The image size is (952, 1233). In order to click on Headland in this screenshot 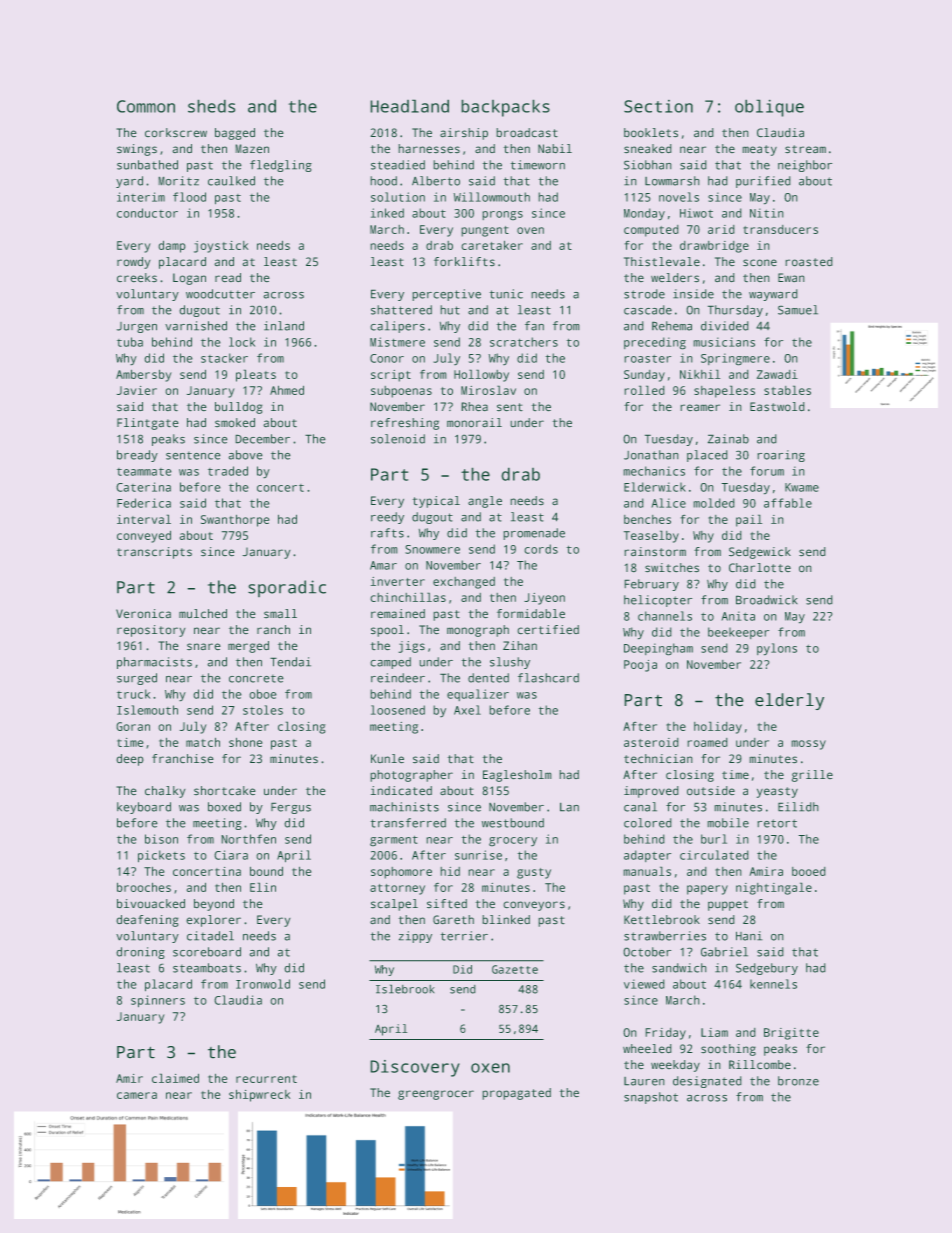, I will do `click(410, 106)`.
